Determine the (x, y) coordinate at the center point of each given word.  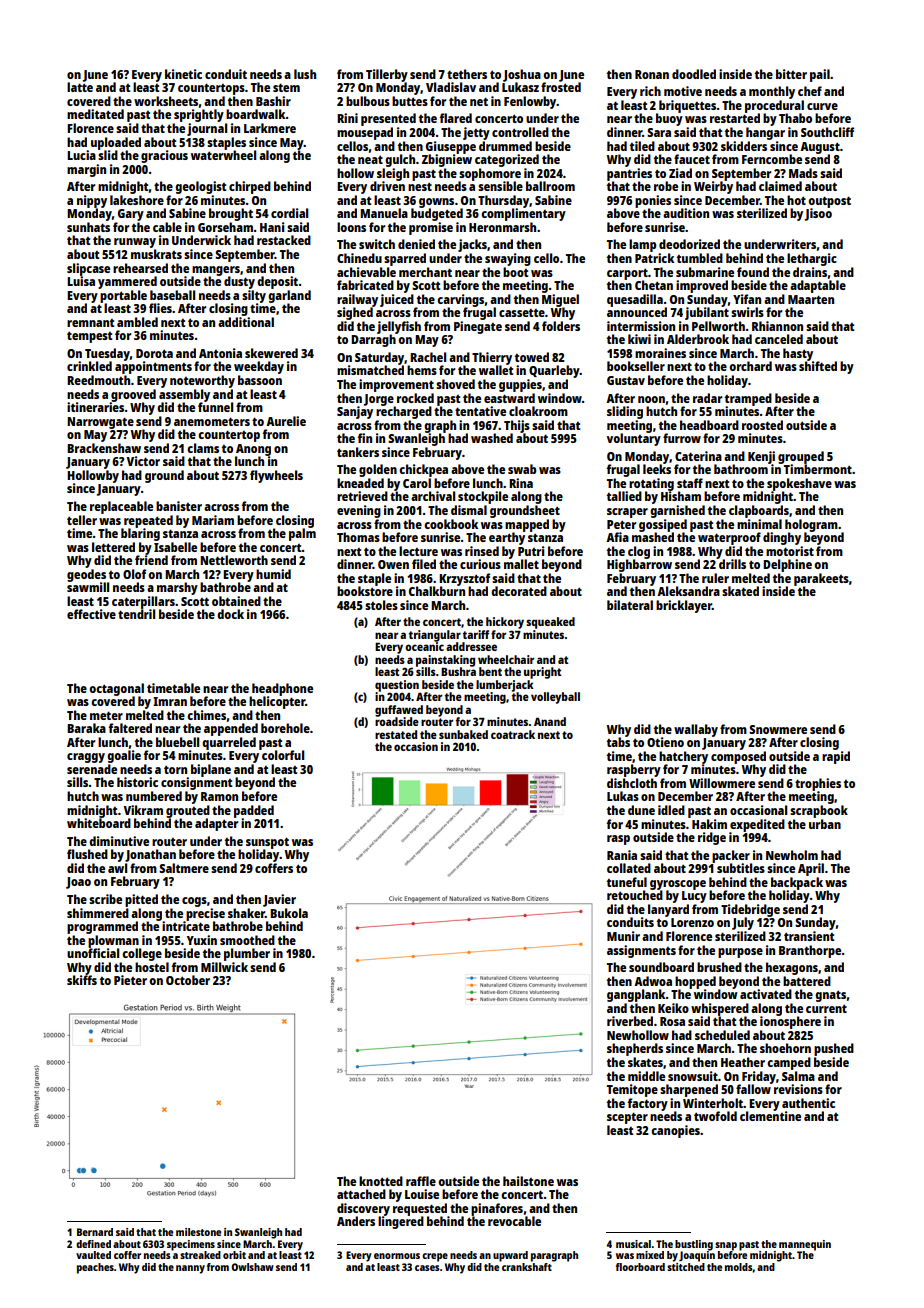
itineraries (96, 407)
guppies (520, 385)
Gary (131, 215)
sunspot (267, 843)
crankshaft (527, 1267)
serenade (92, 769)
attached (361, 1194)
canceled (779, 339)
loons (351, 227)
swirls (747, 312)
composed (738, 757)
